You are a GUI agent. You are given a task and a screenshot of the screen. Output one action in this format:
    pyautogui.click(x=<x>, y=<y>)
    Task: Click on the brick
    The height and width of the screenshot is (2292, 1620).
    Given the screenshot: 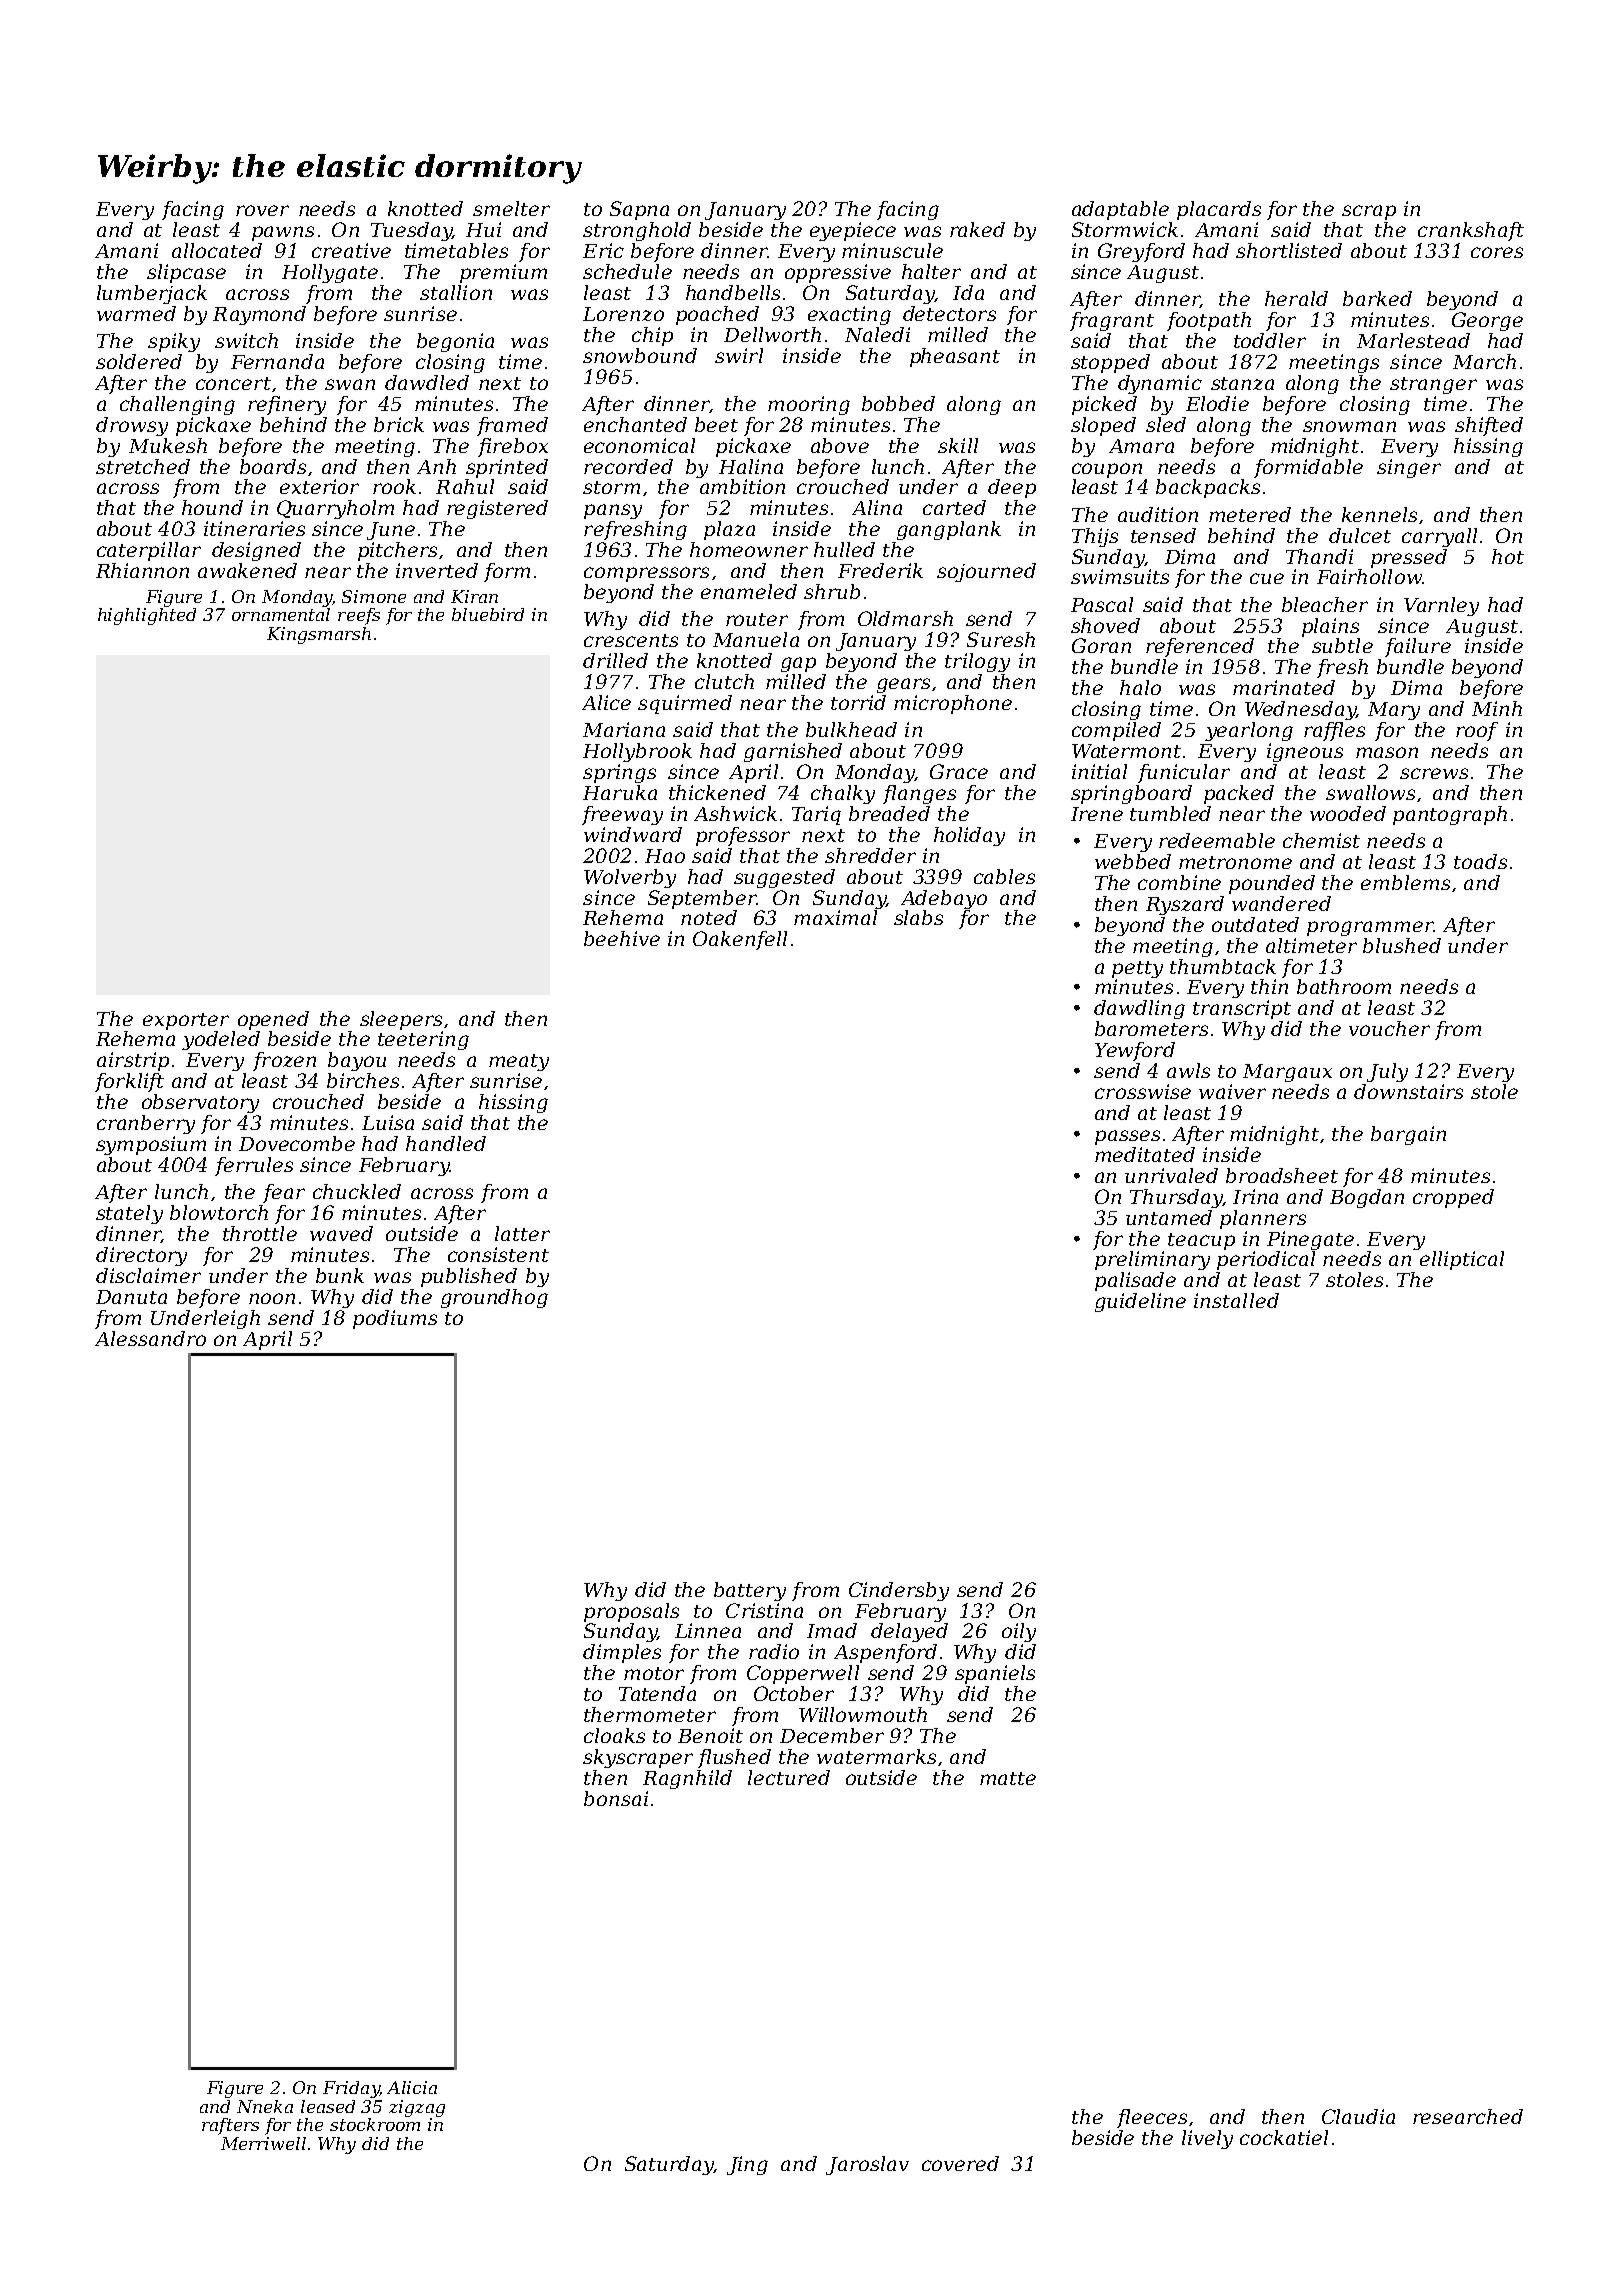 What is the action you would take?
    pyautogui.click(x=399, y=424)
